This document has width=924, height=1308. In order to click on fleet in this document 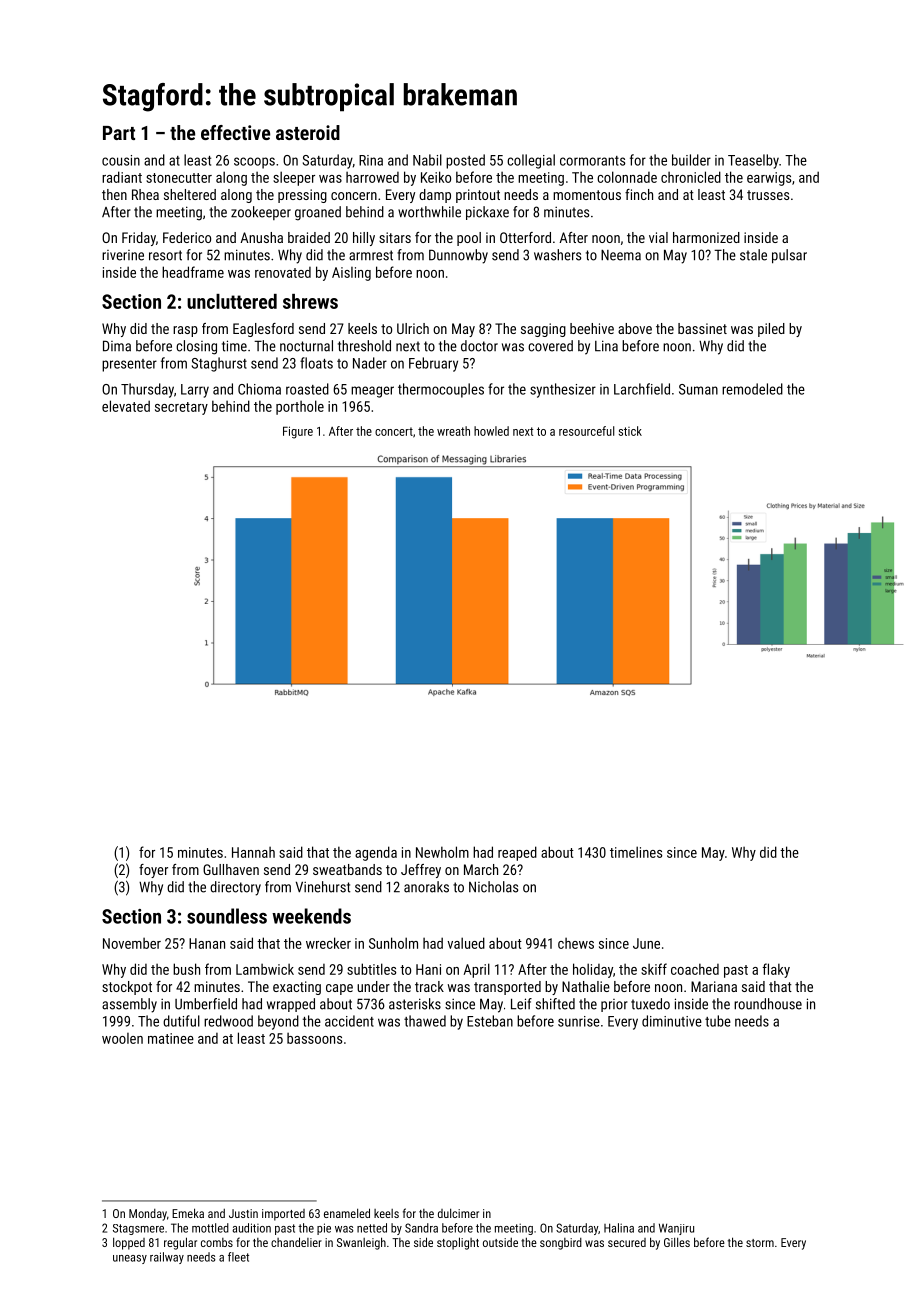, I will do `click(238, 1257)`.
